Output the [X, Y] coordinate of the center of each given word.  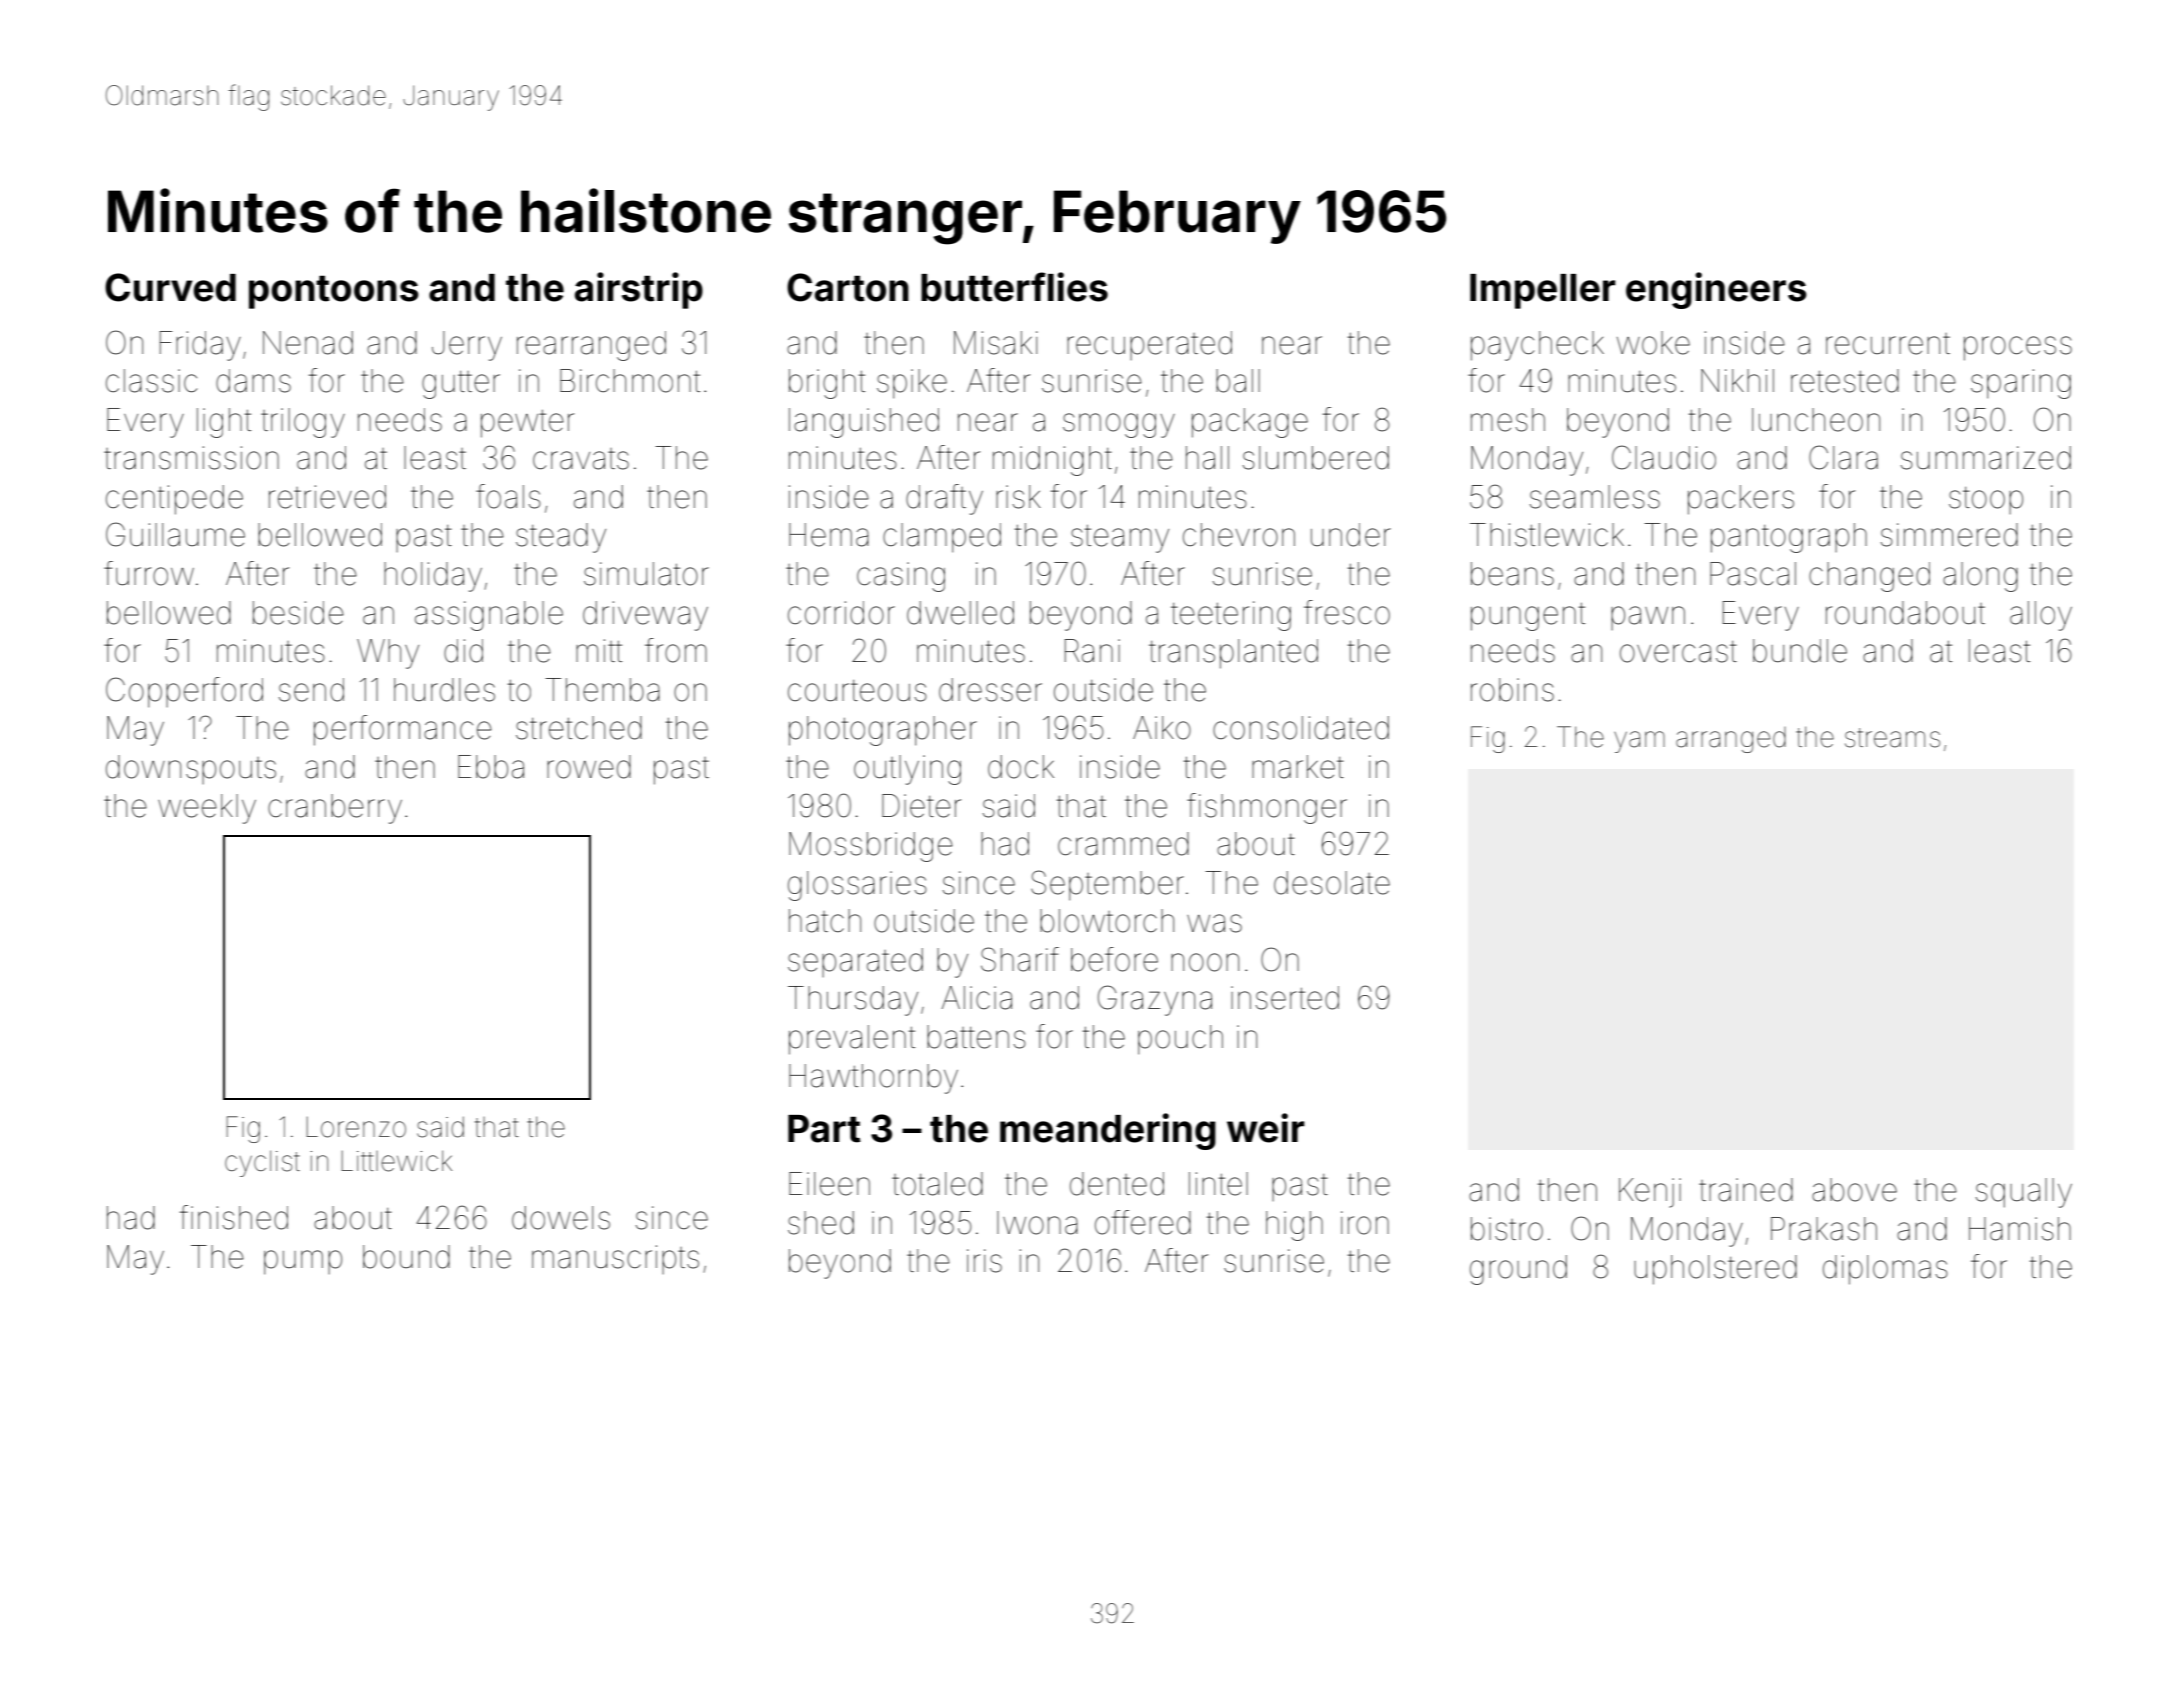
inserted [1285, 998]
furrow [149, 573]
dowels [561, 1218]
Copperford [184, 692]
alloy [2041, 616]
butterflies [1014, 287]
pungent [1528, 617]
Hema [829, 535]
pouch [1180, 1040]
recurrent [1888, 344]
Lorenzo [356, 1127]
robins [1512, 690]
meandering [1108, 1131]
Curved [170, 287]
